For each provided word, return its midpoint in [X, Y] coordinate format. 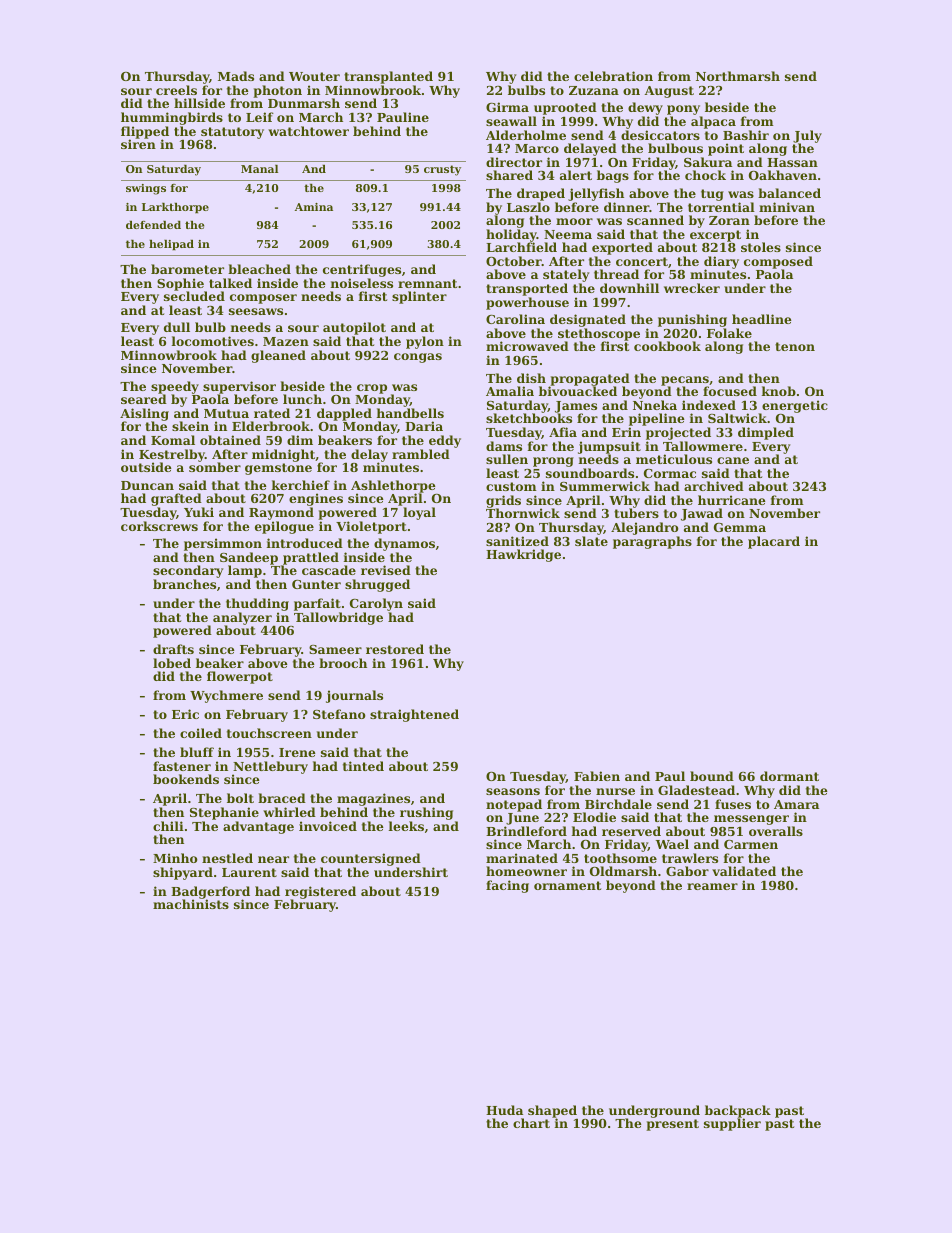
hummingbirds [172, 118]
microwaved [527, 346]
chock [705, 175]
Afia [563, 432]
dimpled [766, 433]
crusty [442, 170]
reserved [631, 831]
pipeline [657, 419]
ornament [567, 885]
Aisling [144, 415]
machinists [191, 904]
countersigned [371, 859]
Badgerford [210, 893]
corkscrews [159, 526]
